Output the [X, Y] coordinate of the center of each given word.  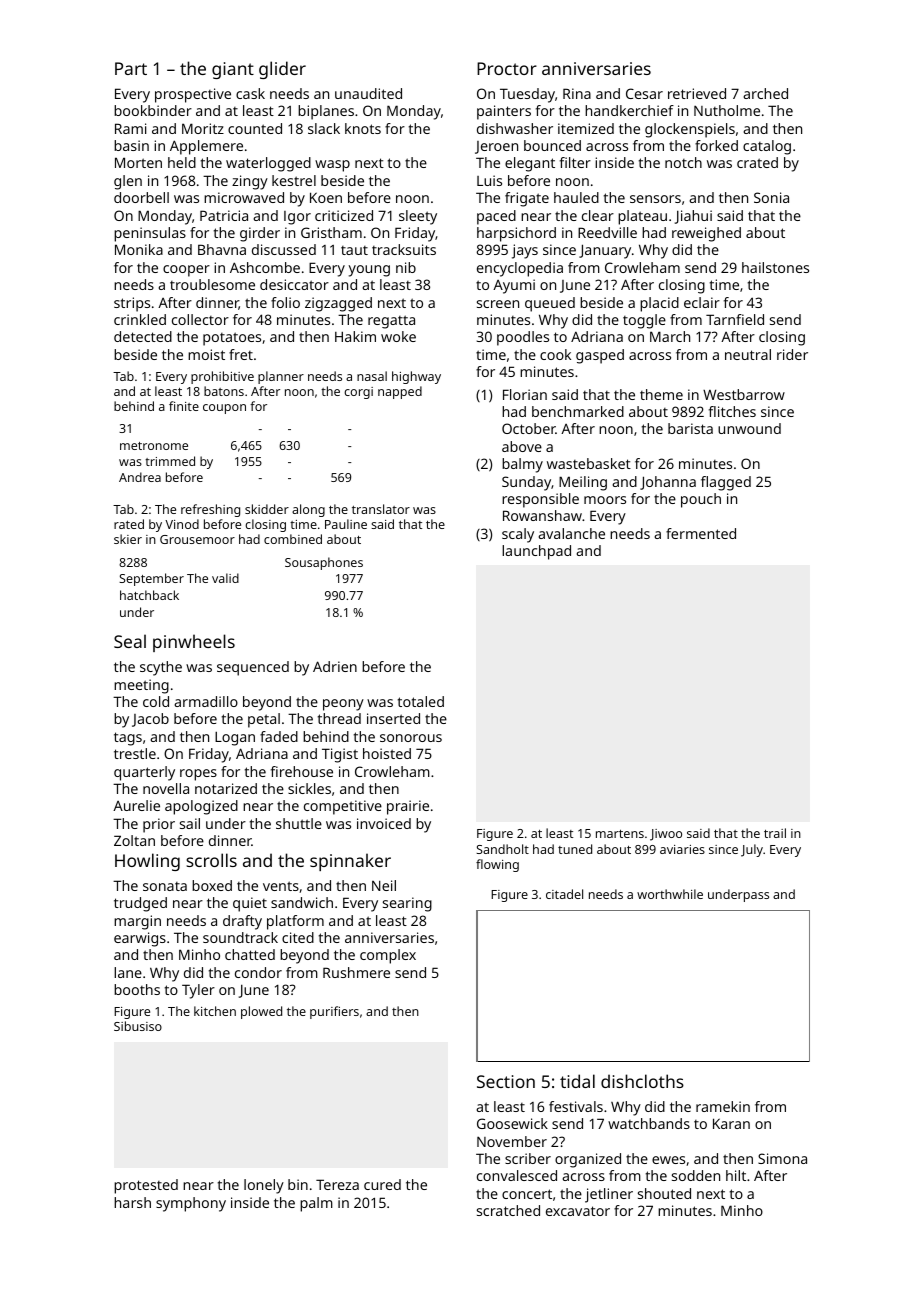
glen [128, 182]
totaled [421, 701]
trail [775, 833]
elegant [530, 164]
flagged [726, 483]
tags [128, 739]
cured [382, 1184]
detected [143, 336]
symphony [191, 1204]
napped [400, 392]
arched [765, 93]
